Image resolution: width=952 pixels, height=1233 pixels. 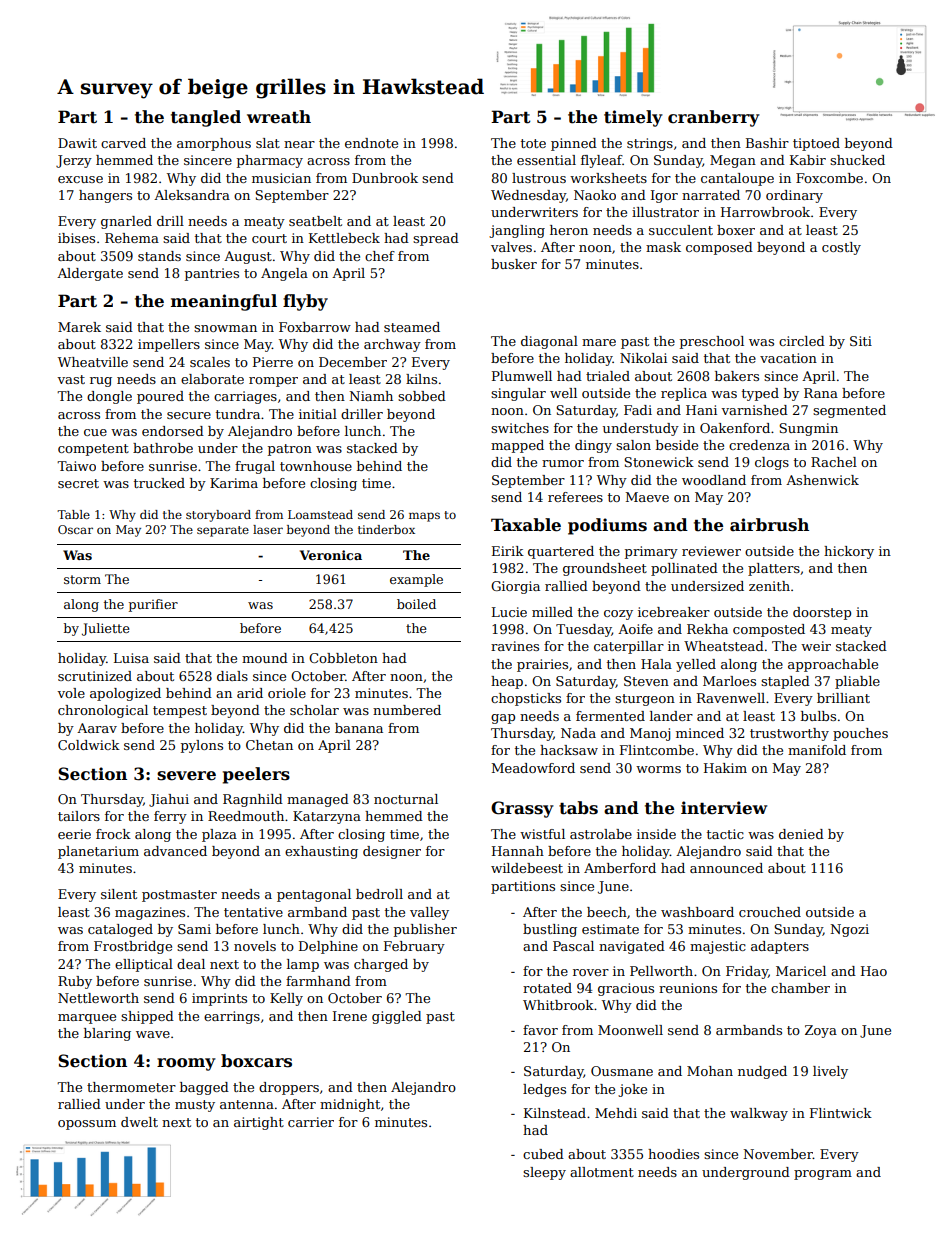 I want to click on cranberry, so click(x=714, y=118).
